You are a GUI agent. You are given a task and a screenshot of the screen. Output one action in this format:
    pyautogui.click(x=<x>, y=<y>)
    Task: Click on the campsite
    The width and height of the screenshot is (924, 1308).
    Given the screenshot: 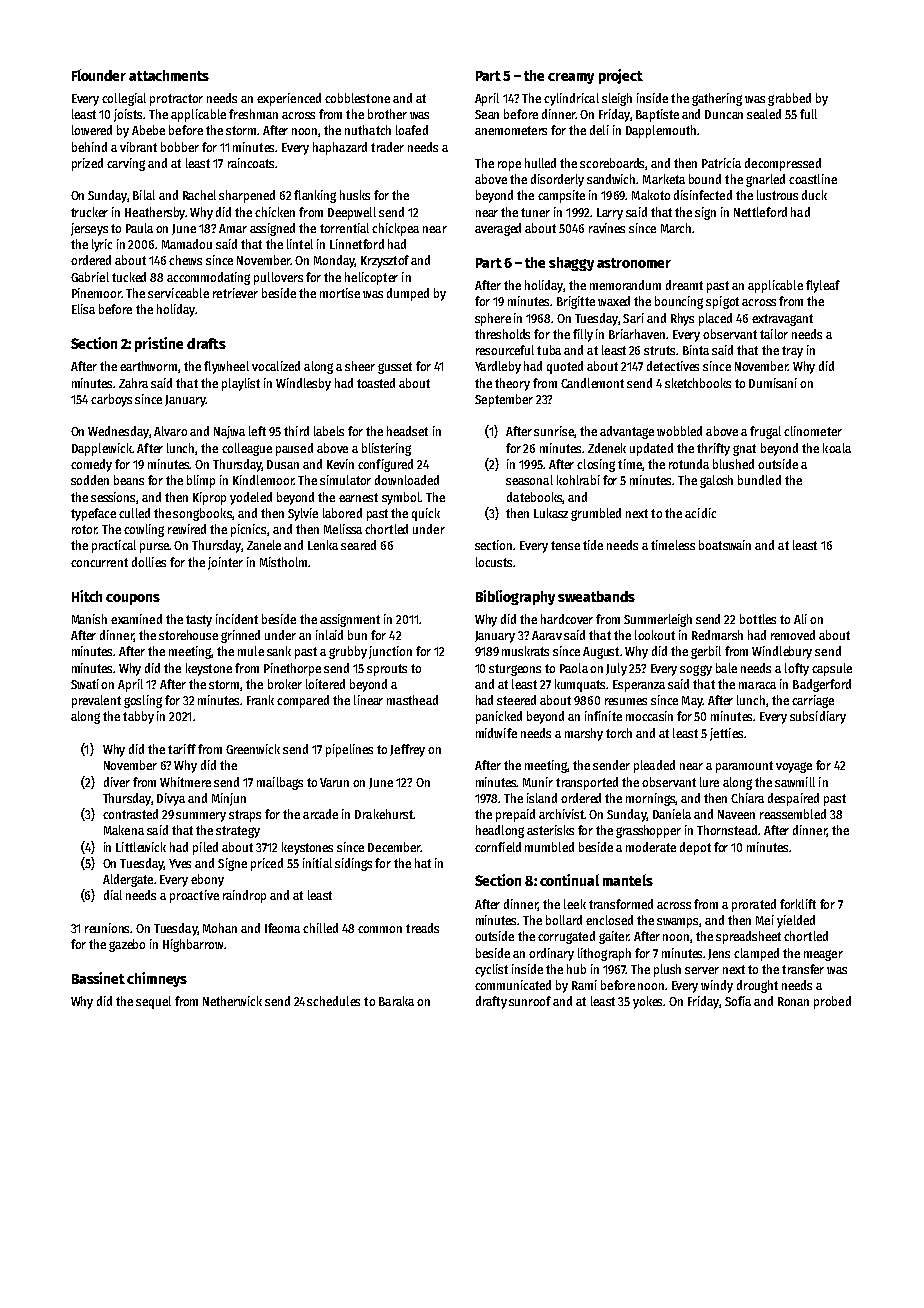 What is the action you would take?
    pyautogui.click(x=561, y=196)
